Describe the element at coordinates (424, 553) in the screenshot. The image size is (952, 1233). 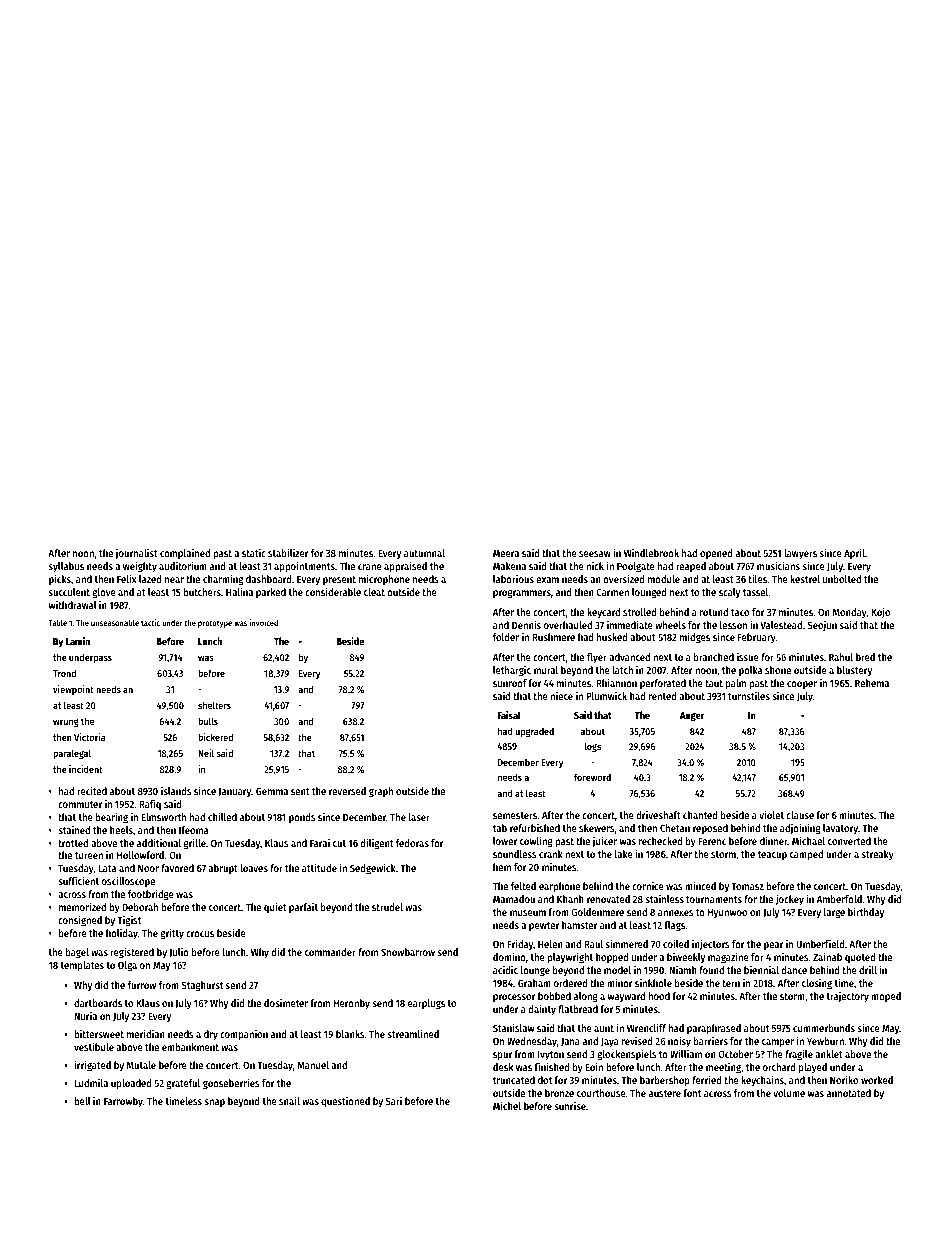
I see `autumnal` at that location.
